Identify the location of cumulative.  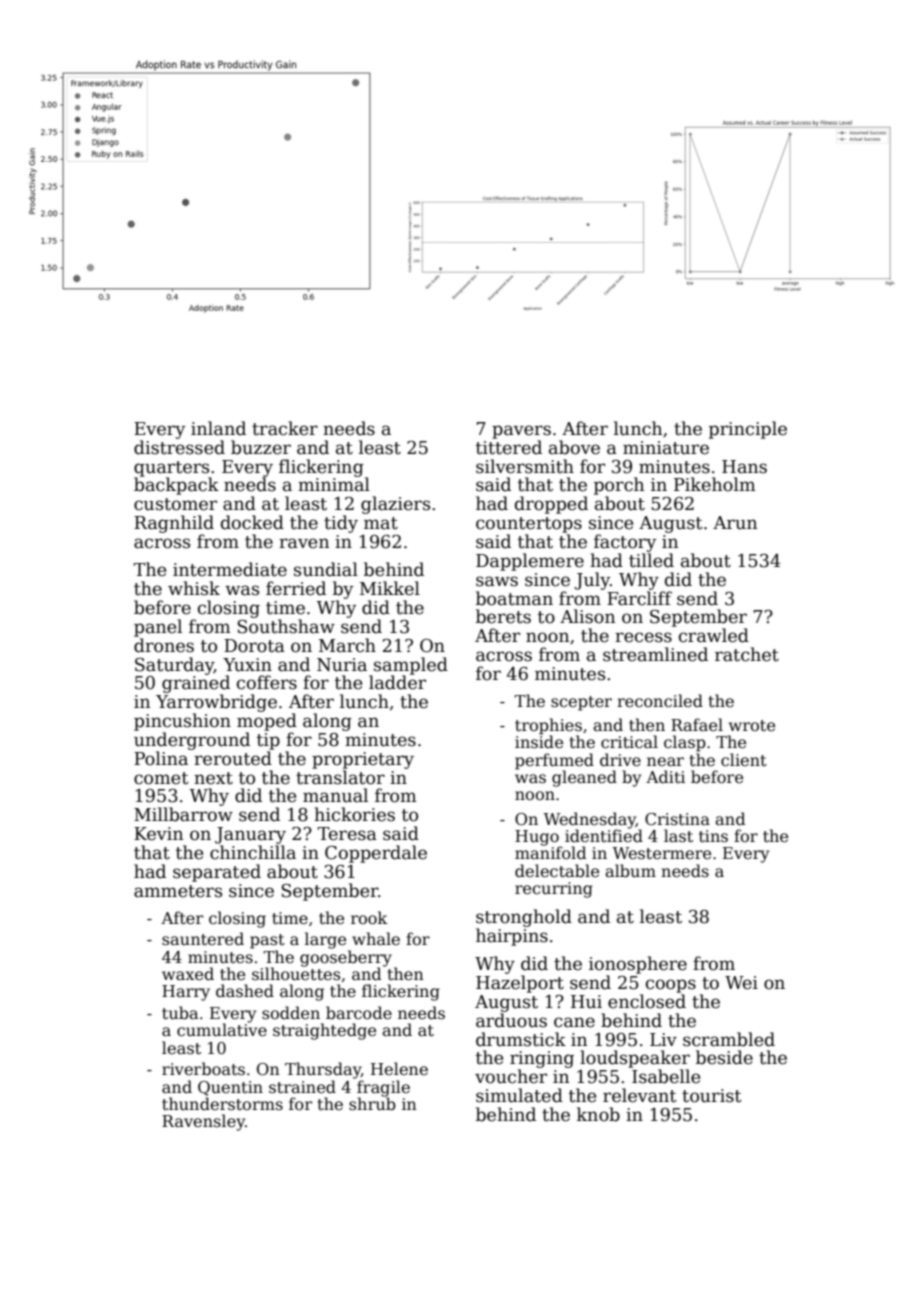
(222, 1030).
